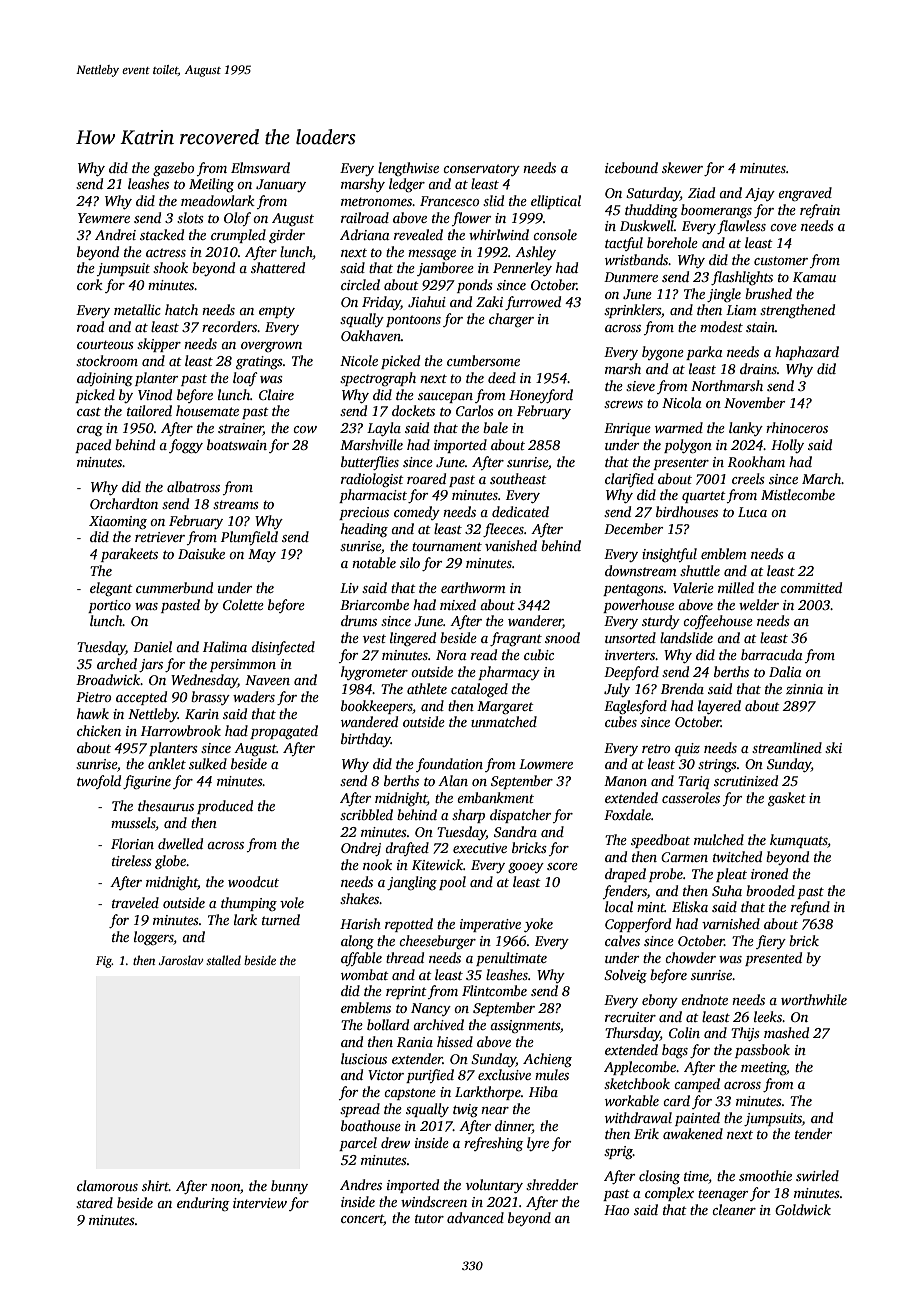 The height and width of the screenshot is (1308, 924). Describe the element at coordinates (362, 1220) in the screenshot. I see `concert` at that location.
